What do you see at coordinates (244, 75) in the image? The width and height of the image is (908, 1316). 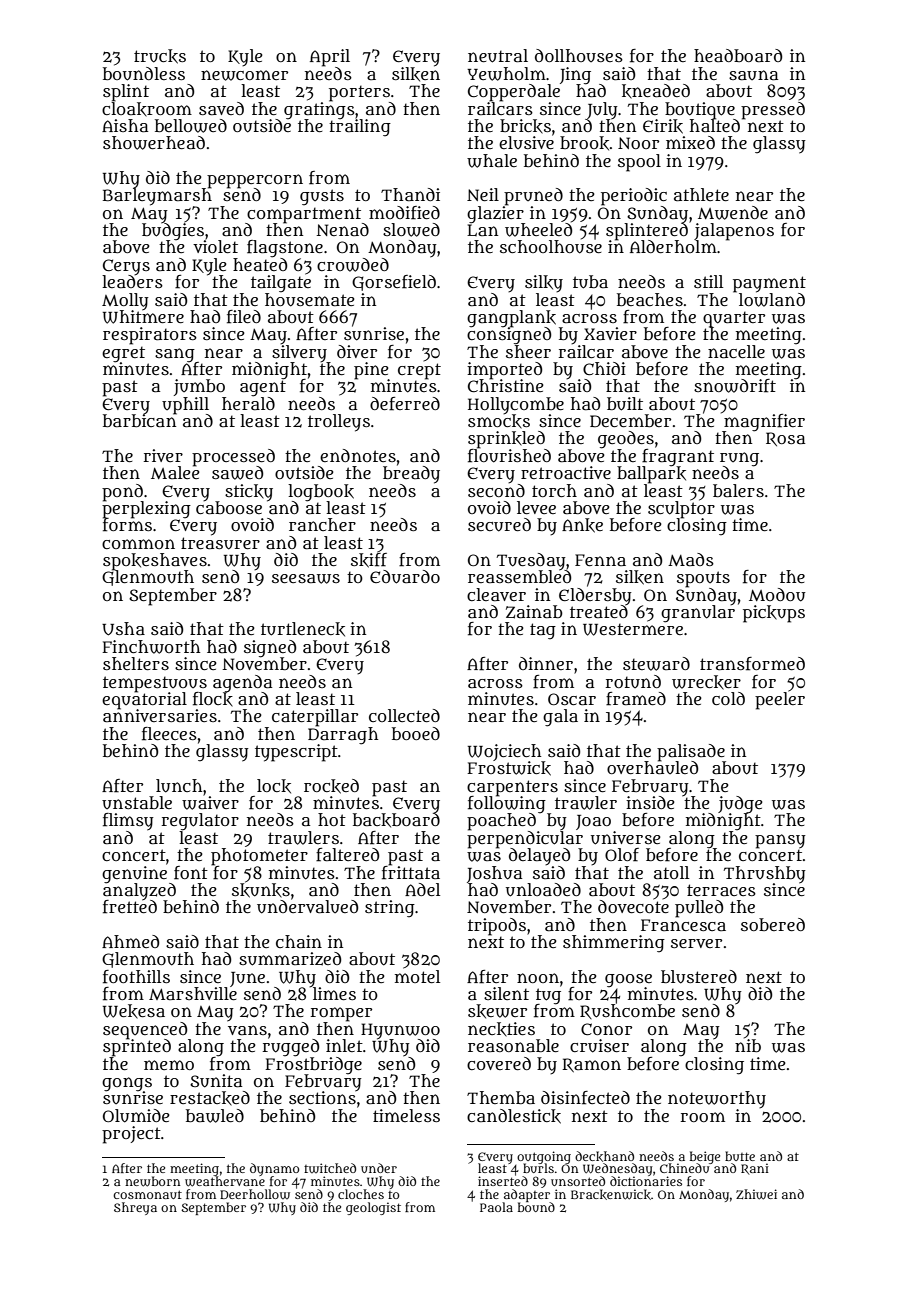 I see `newcomer` at bounding box center [244, 75].
